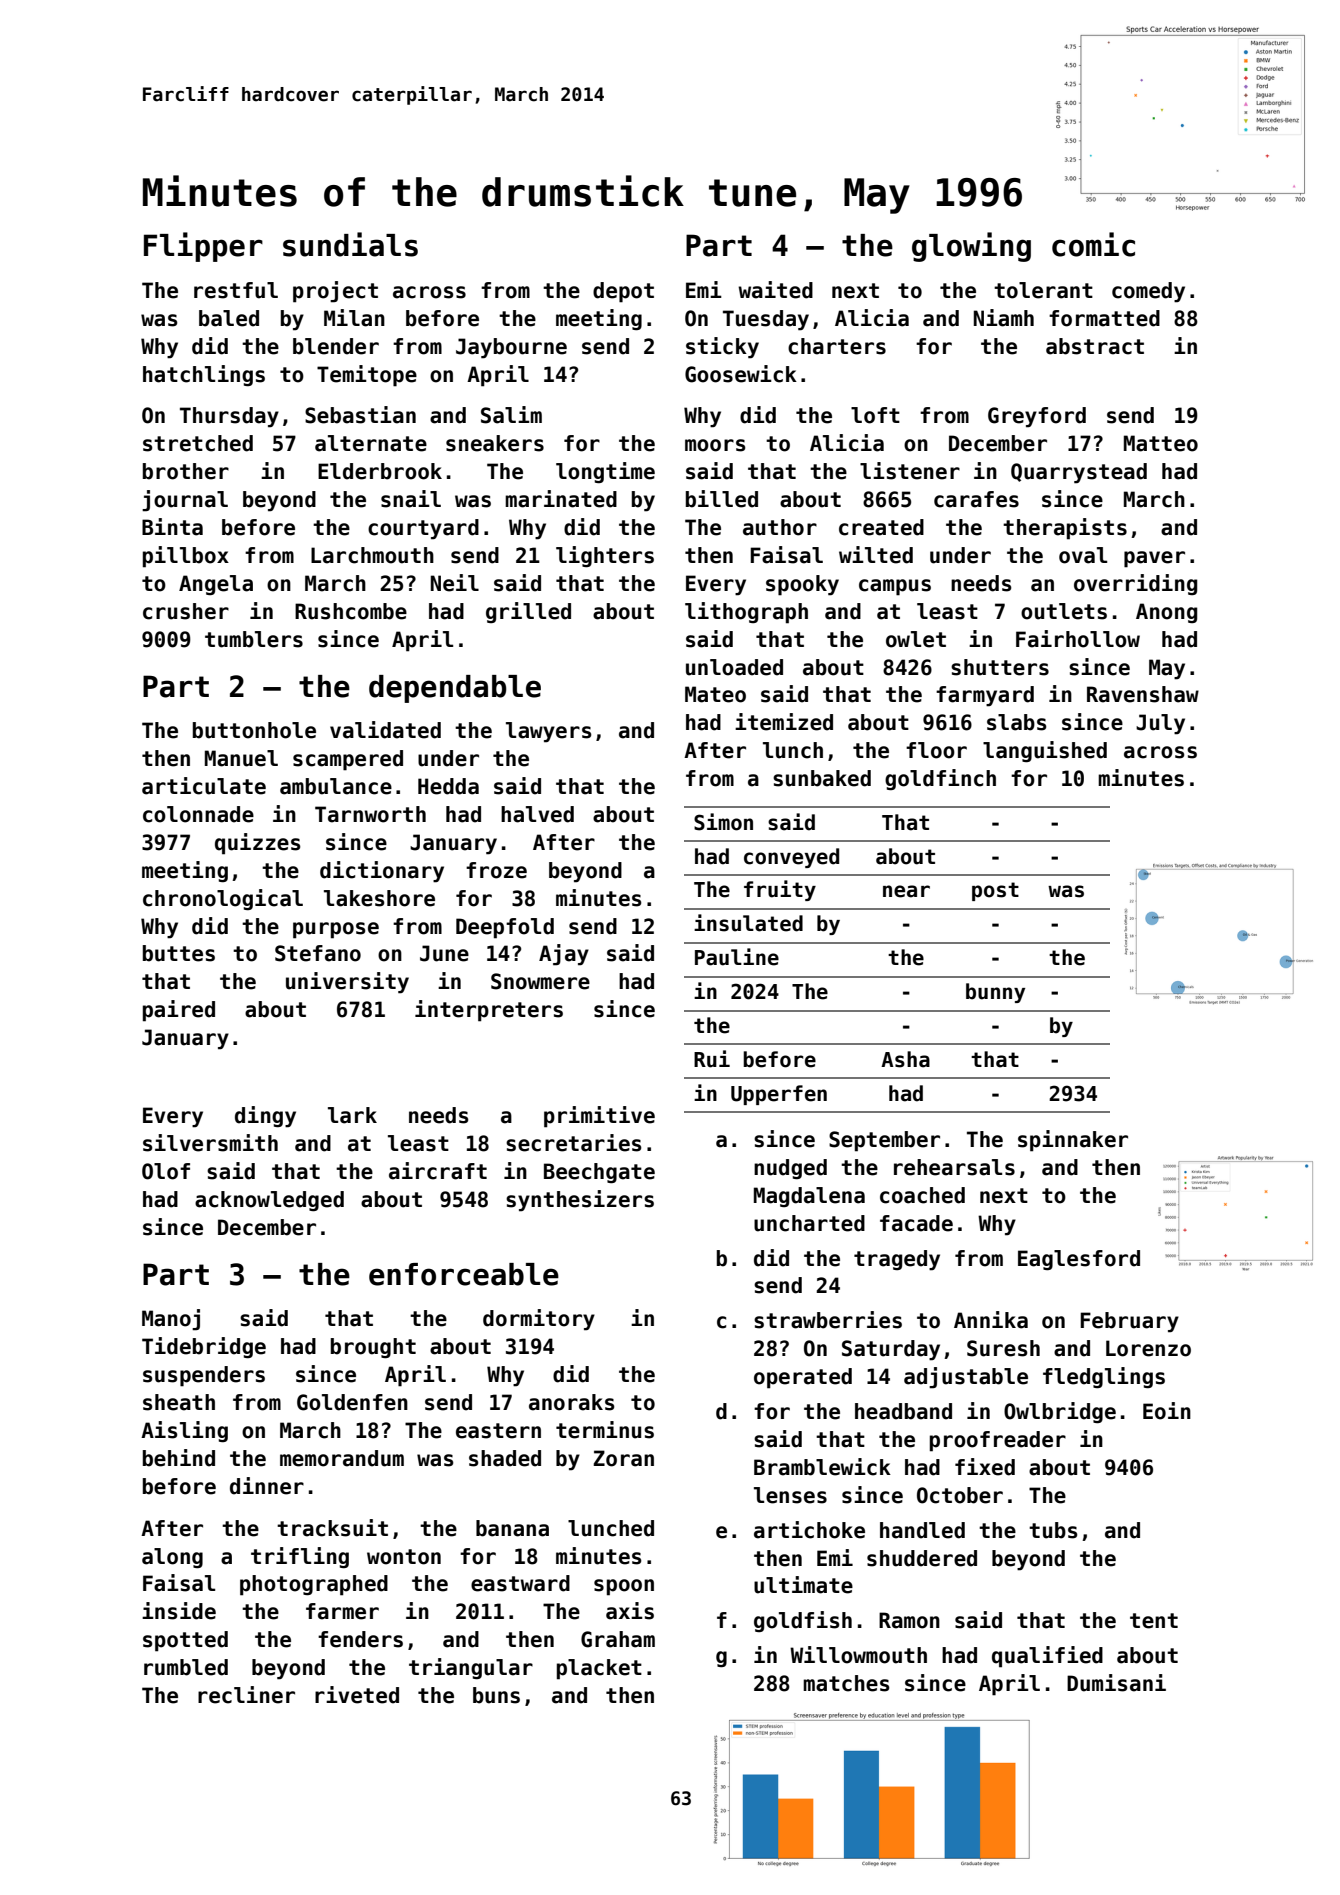  What do you see at coordinates (737, 957) in the screenshot?
I see `Pauline` at bounding box center [737, 957].
